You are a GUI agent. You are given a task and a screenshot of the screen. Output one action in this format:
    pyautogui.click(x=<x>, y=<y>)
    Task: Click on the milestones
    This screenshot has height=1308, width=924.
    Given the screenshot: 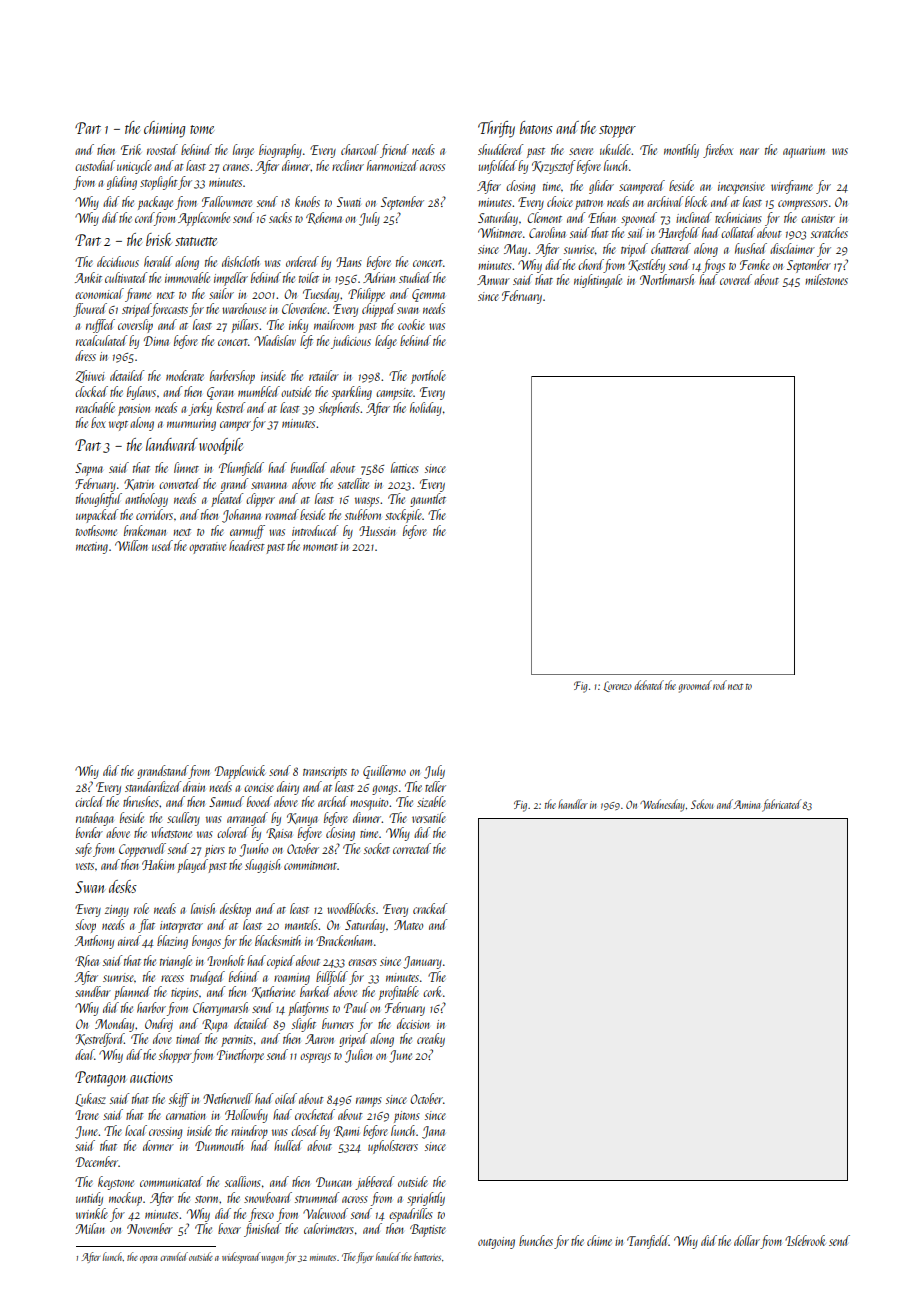 What is the action you would take?
    pyautogui.click(x=826, y=279)
